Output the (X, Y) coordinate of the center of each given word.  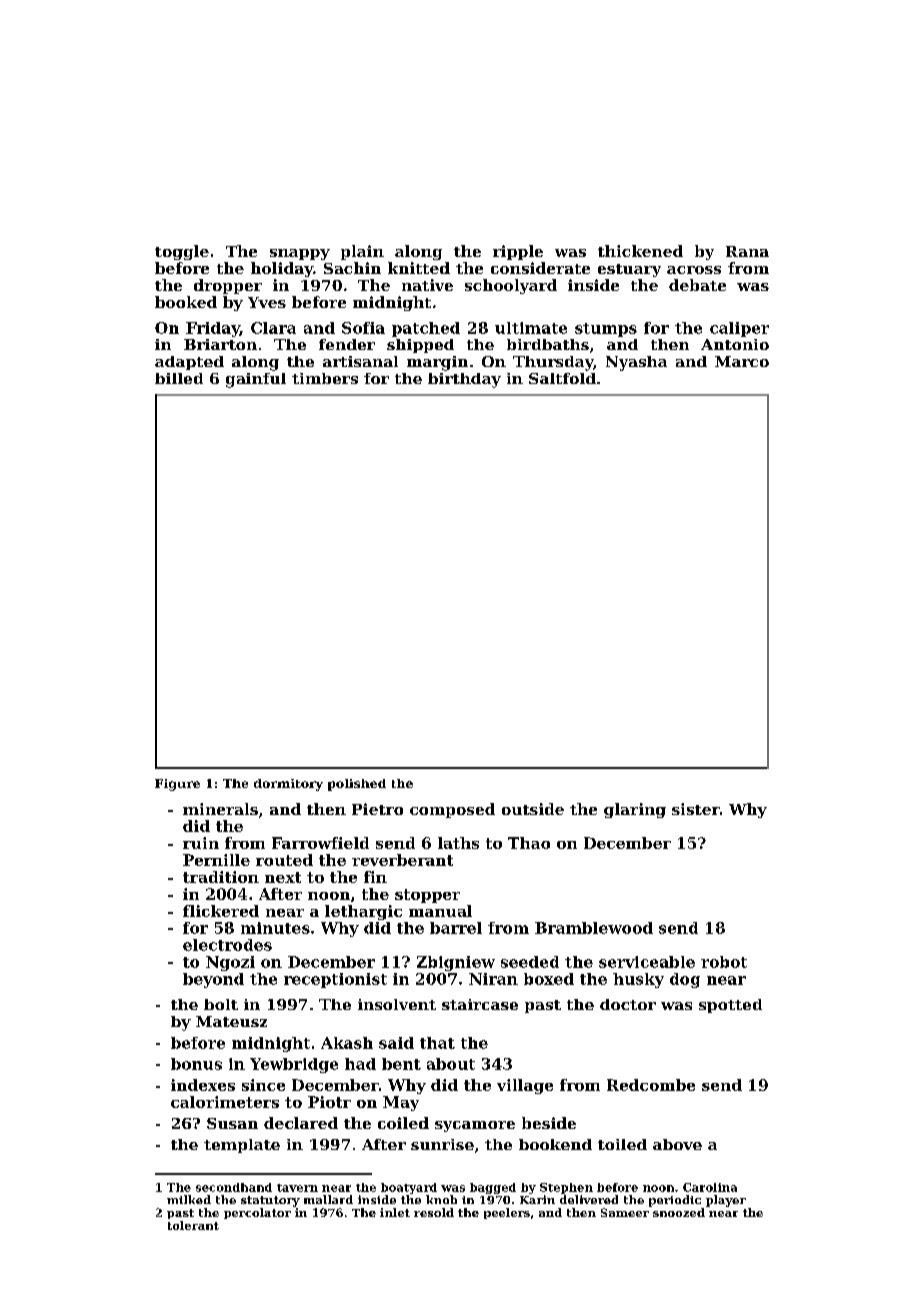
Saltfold (562, 378)
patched (426, 329)
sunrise (442, 1144)
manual (440, 911)
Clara (273, 328)
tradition (221, 877)
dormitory (288, 785)
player (726, 1201)
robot (724, 962)
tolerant (193, 1225)
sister (696, 809)
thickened (640, 251)
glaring (635, 810)
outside (533, 809)
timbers (325, 378)
